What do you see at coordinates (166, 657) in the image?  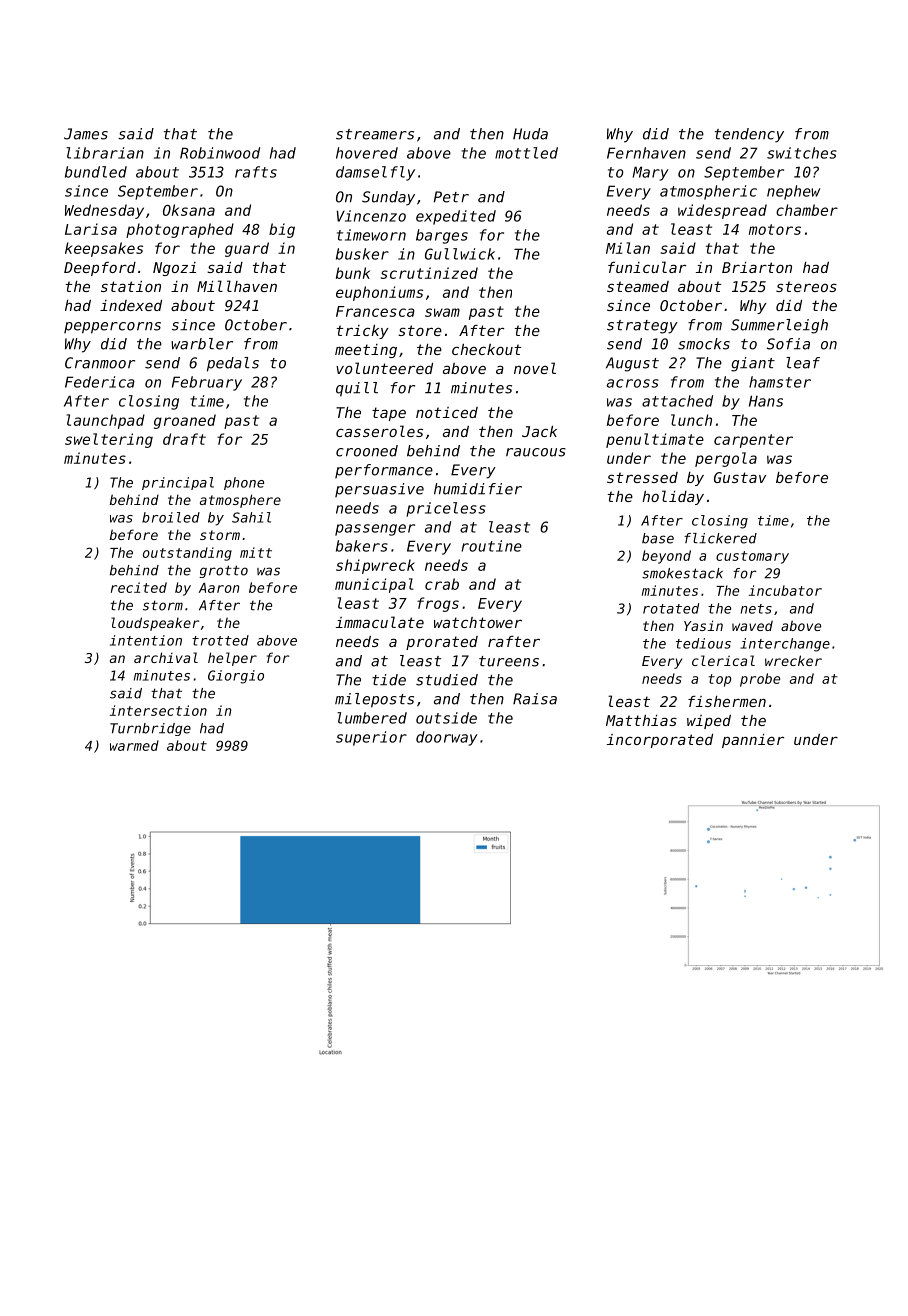 I see `archival` at bounding box center [166, 657].
